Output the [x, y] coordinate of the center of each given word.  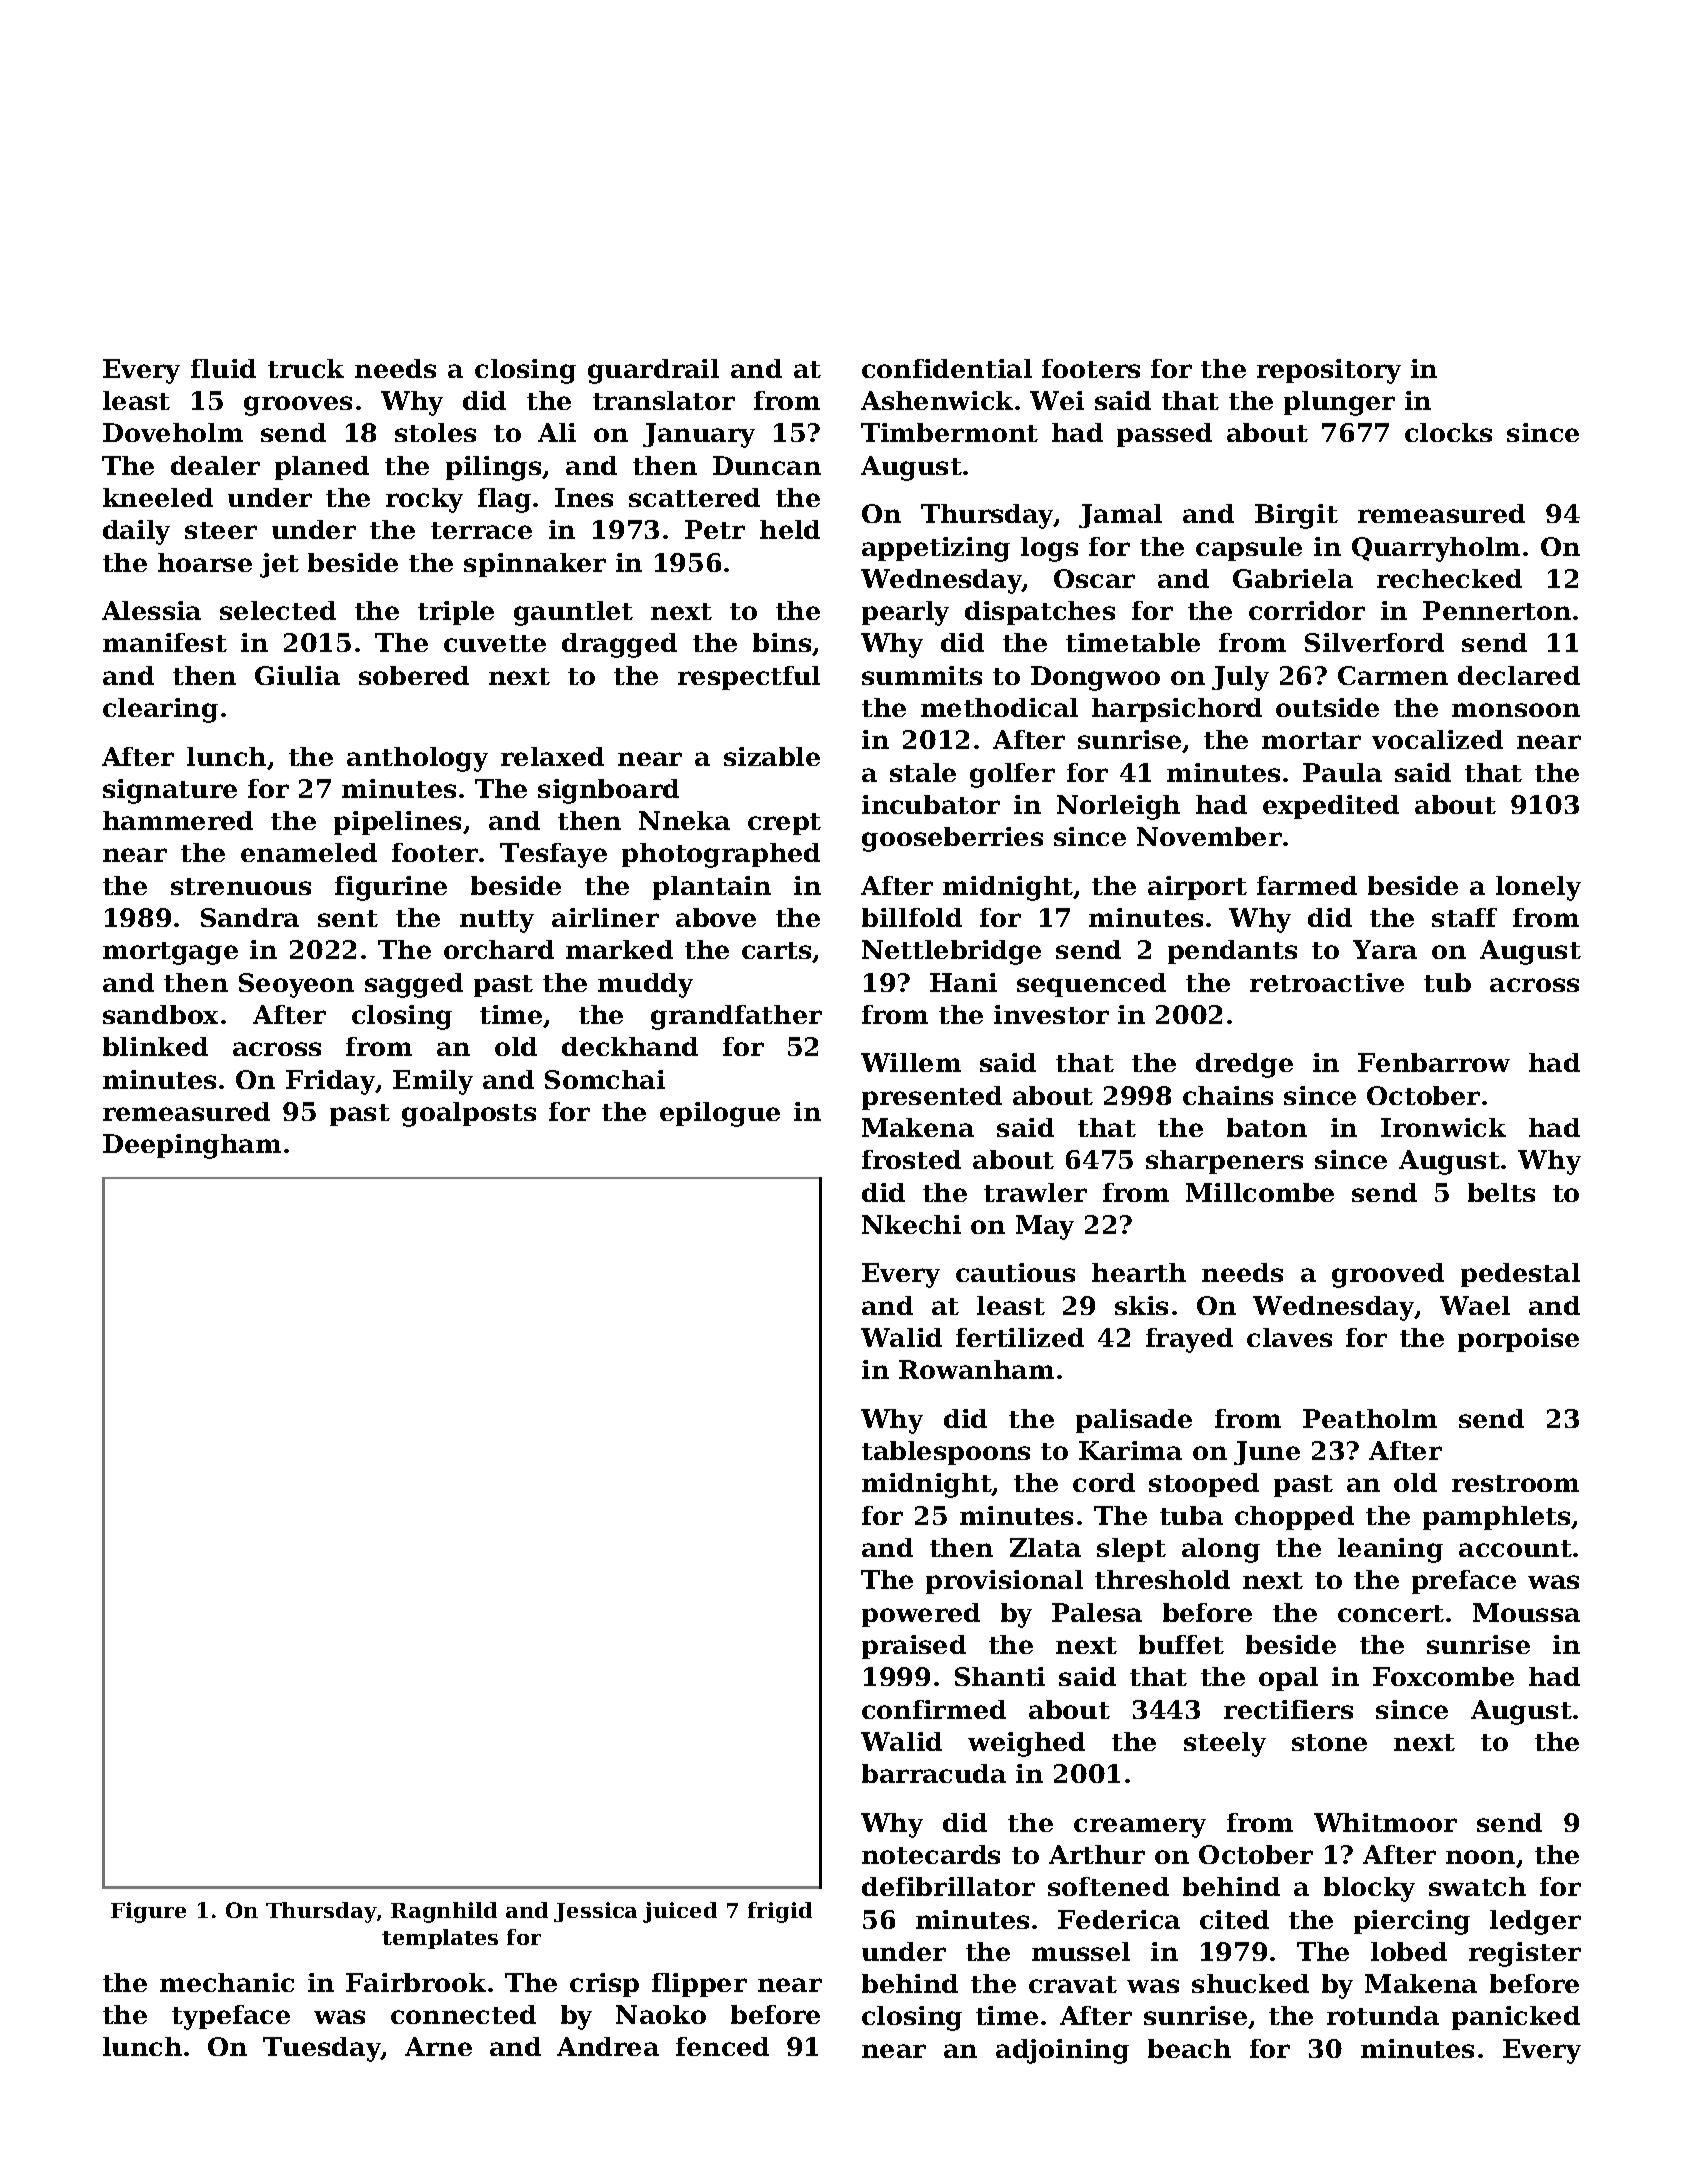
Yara [1385, 949]
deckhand [630, 1046]
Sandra [250, 917]
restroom [1515, 1483]
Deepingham [192, 1146]
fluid [223, 368]
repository [1329, 371]
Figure [148, 1912]
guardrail [653, 371]
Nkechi [911, 1224]
